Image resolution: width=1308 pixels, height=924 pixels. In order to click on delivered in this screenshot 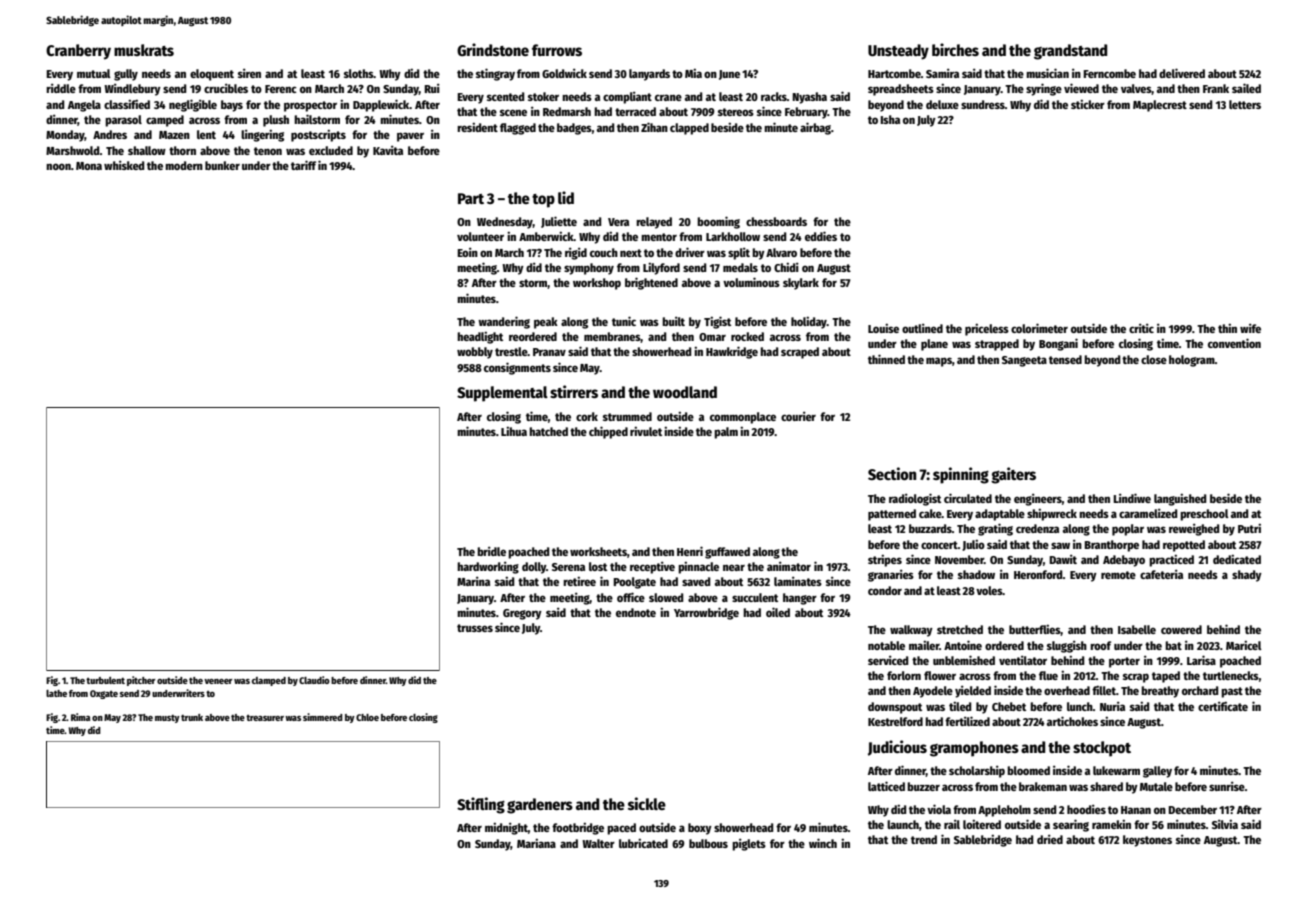, I will do `click(1182, 73)`.
